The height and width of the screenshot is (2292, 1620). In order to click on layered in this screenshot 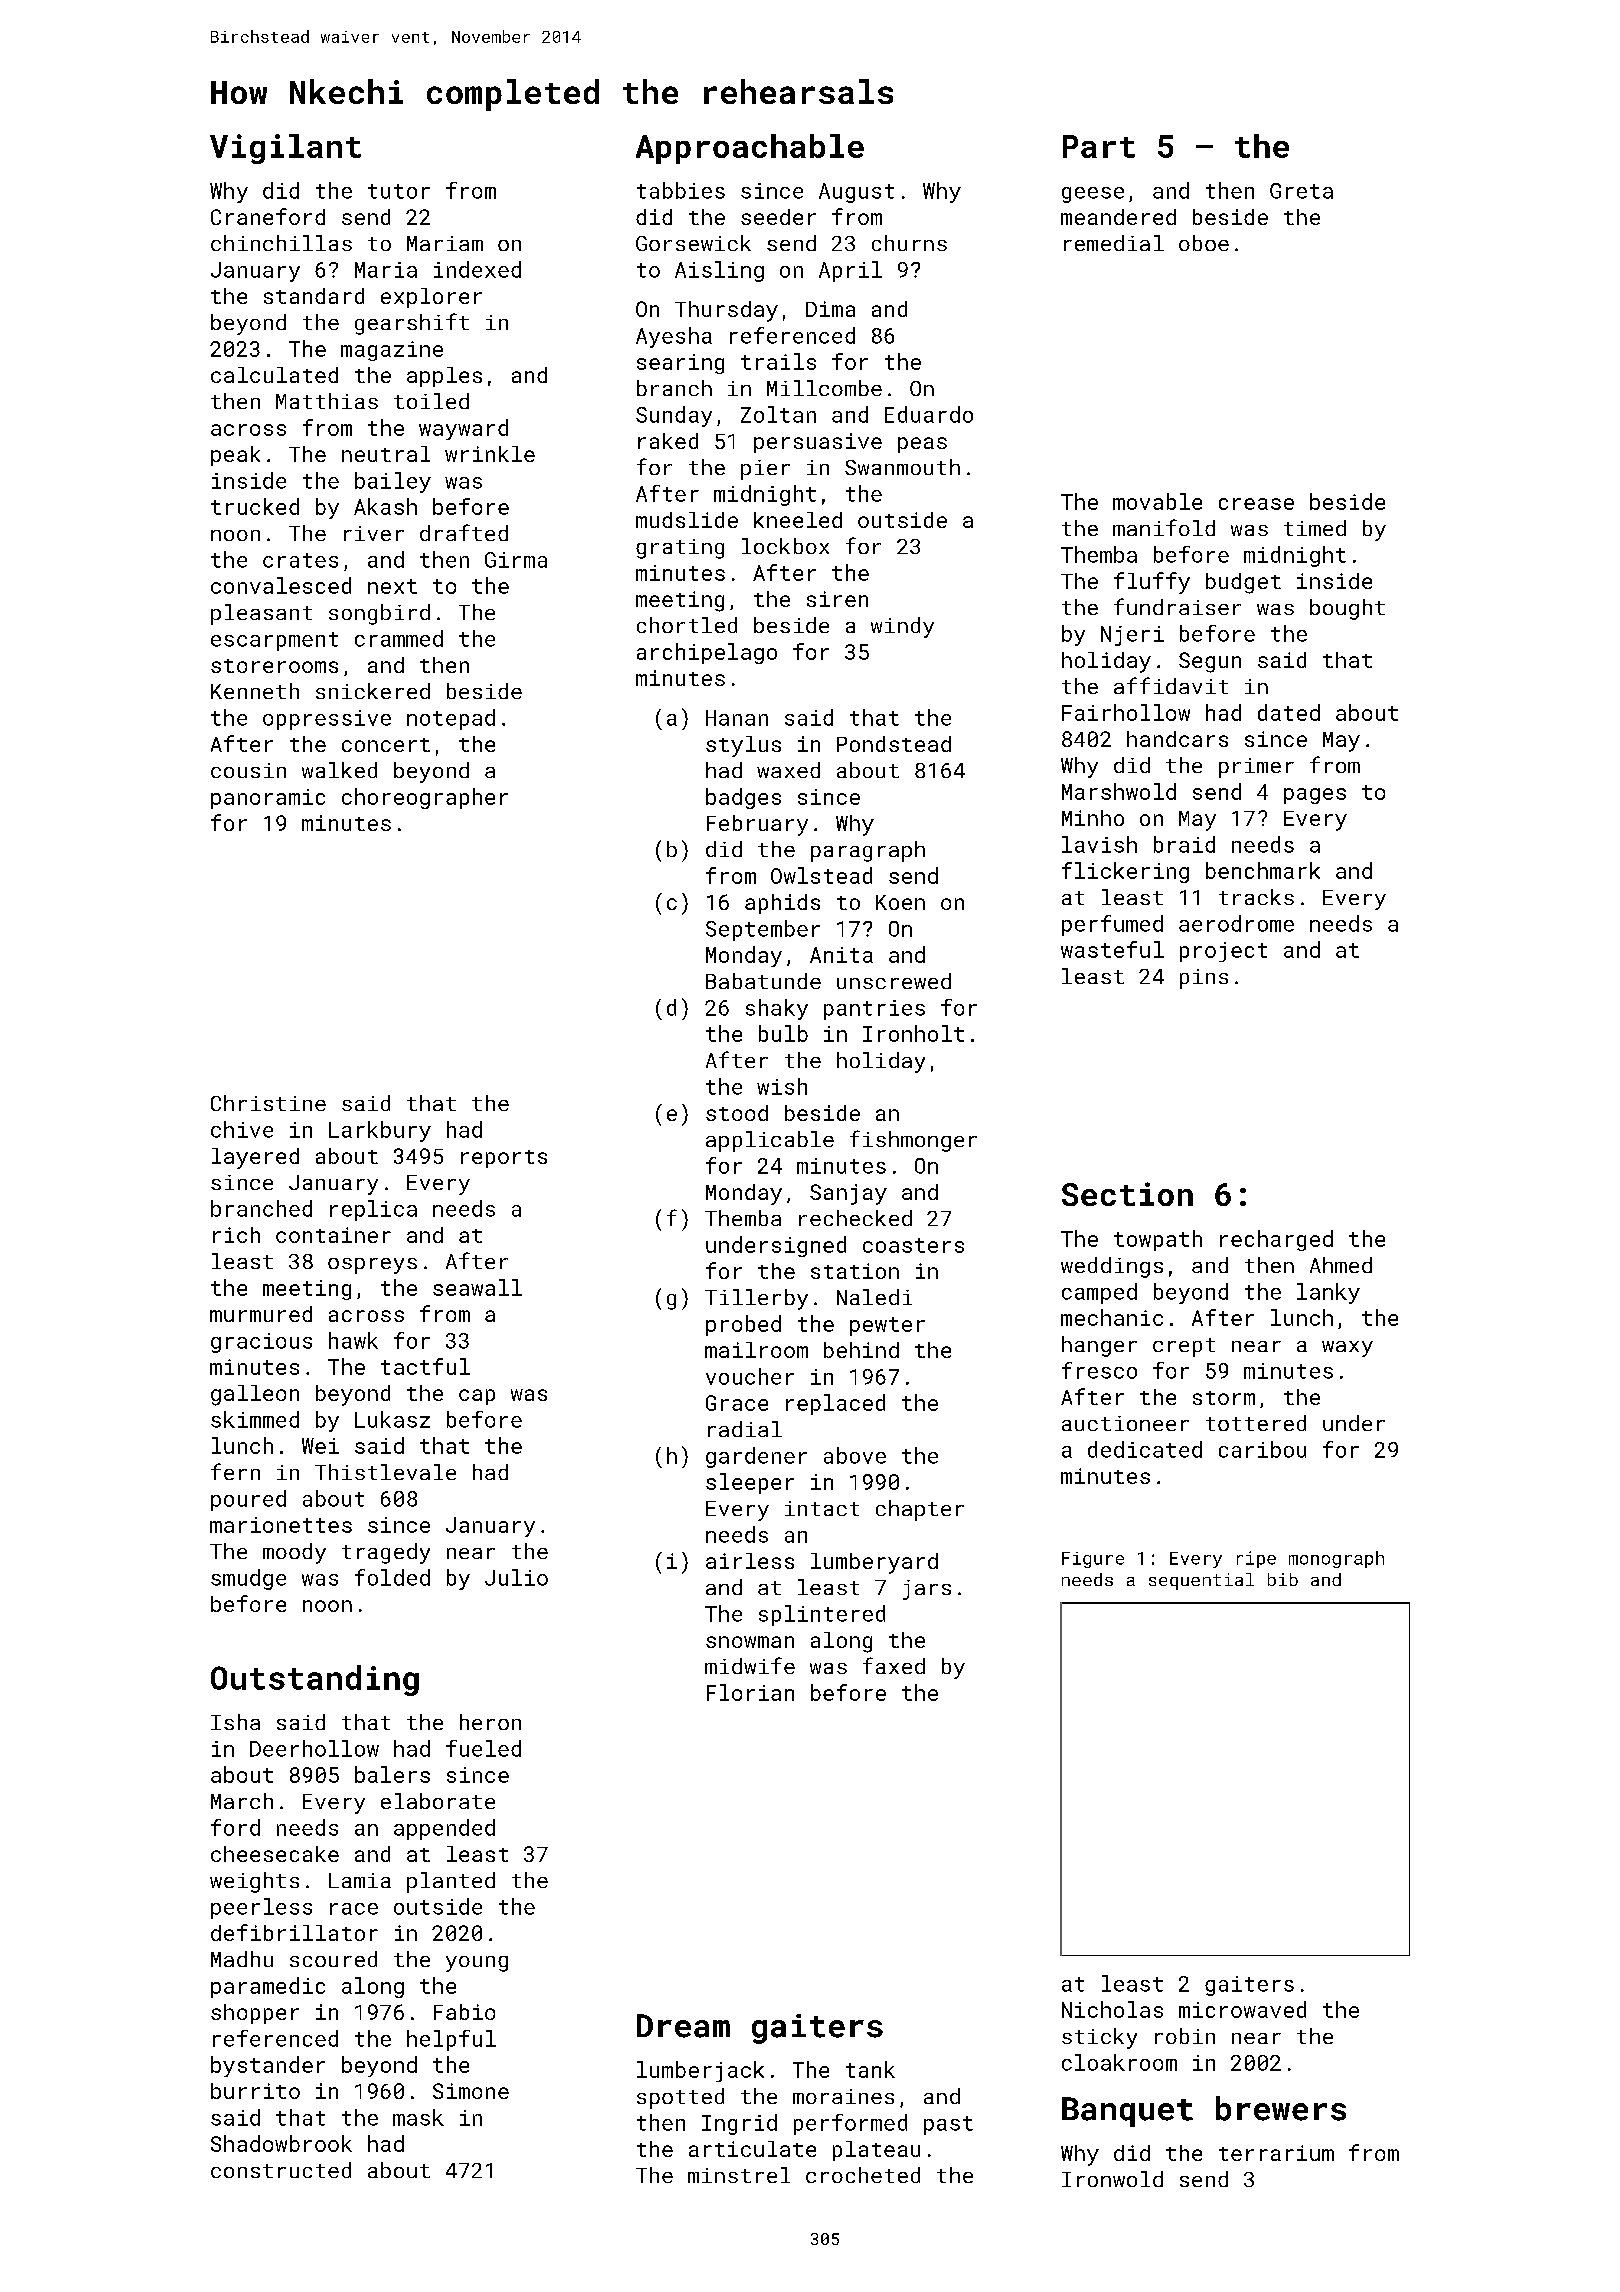, I will do `click(255, 1158)`.
